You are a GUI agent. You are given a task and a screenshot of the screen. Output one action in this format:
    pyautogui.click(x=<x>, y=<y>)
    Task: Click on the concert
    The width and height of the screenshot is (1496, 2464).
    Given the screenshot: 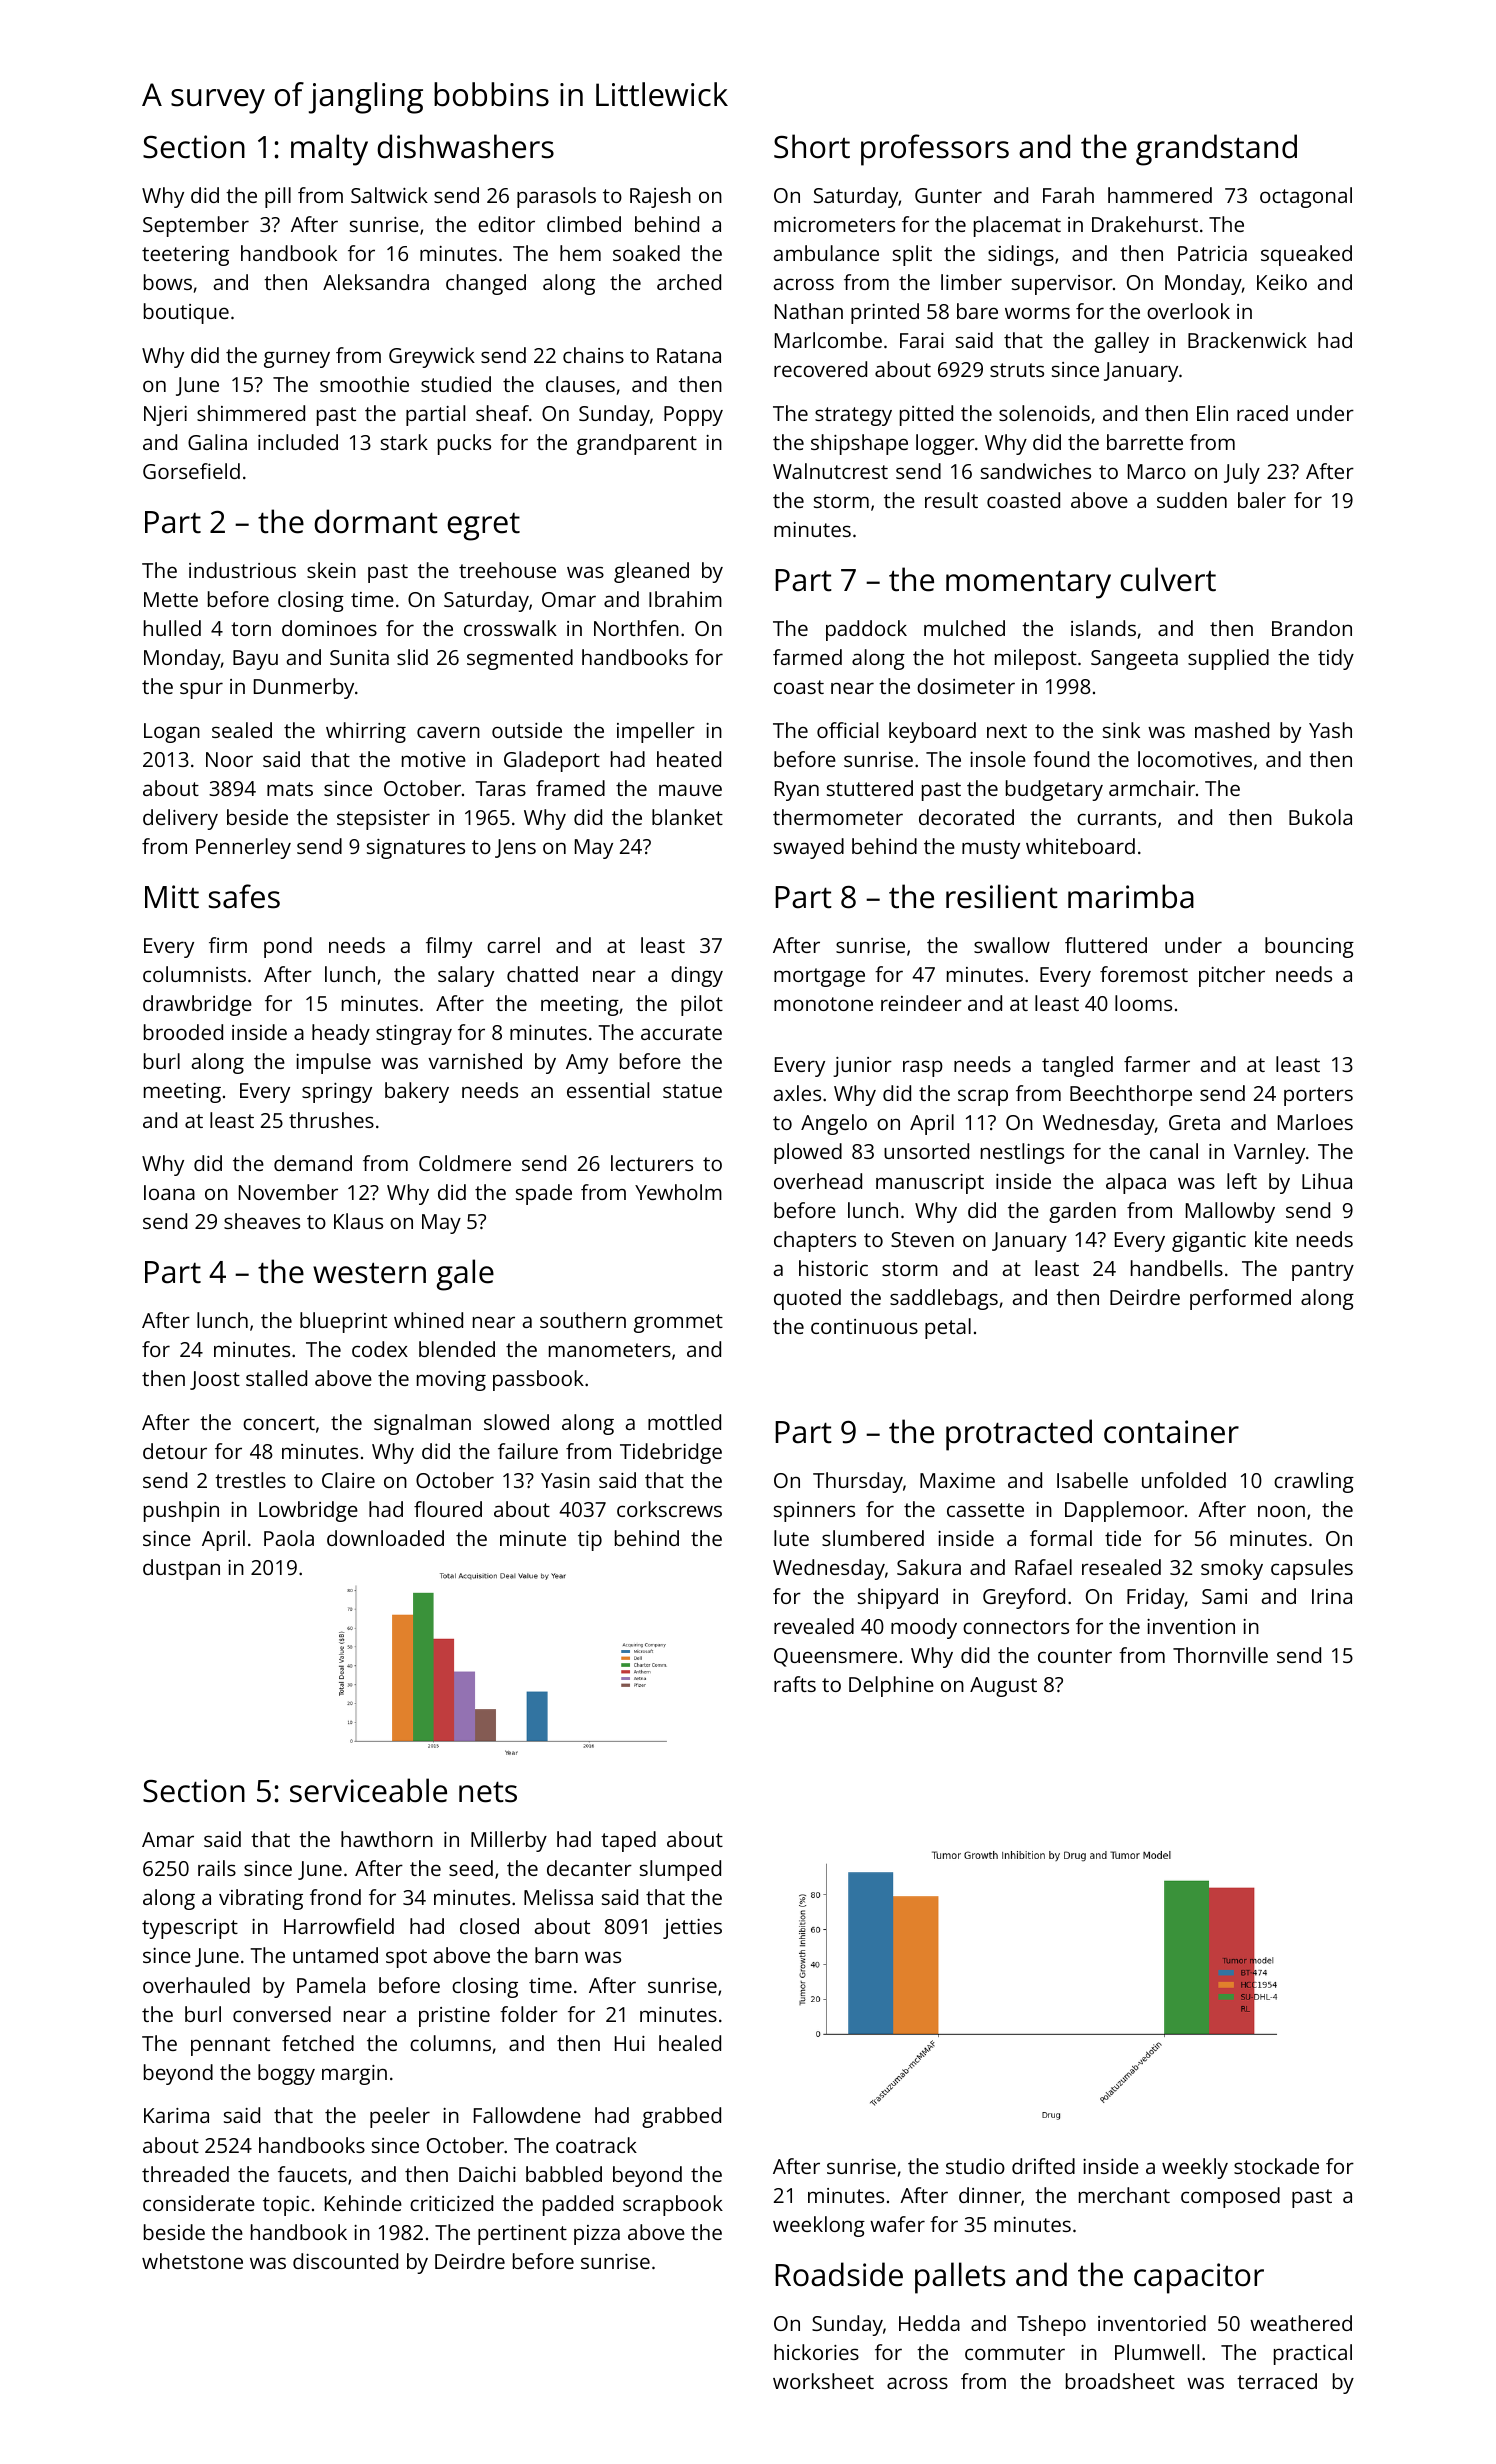 What is the action you would take?
    pyautogui.click(x=279, y=1423)
